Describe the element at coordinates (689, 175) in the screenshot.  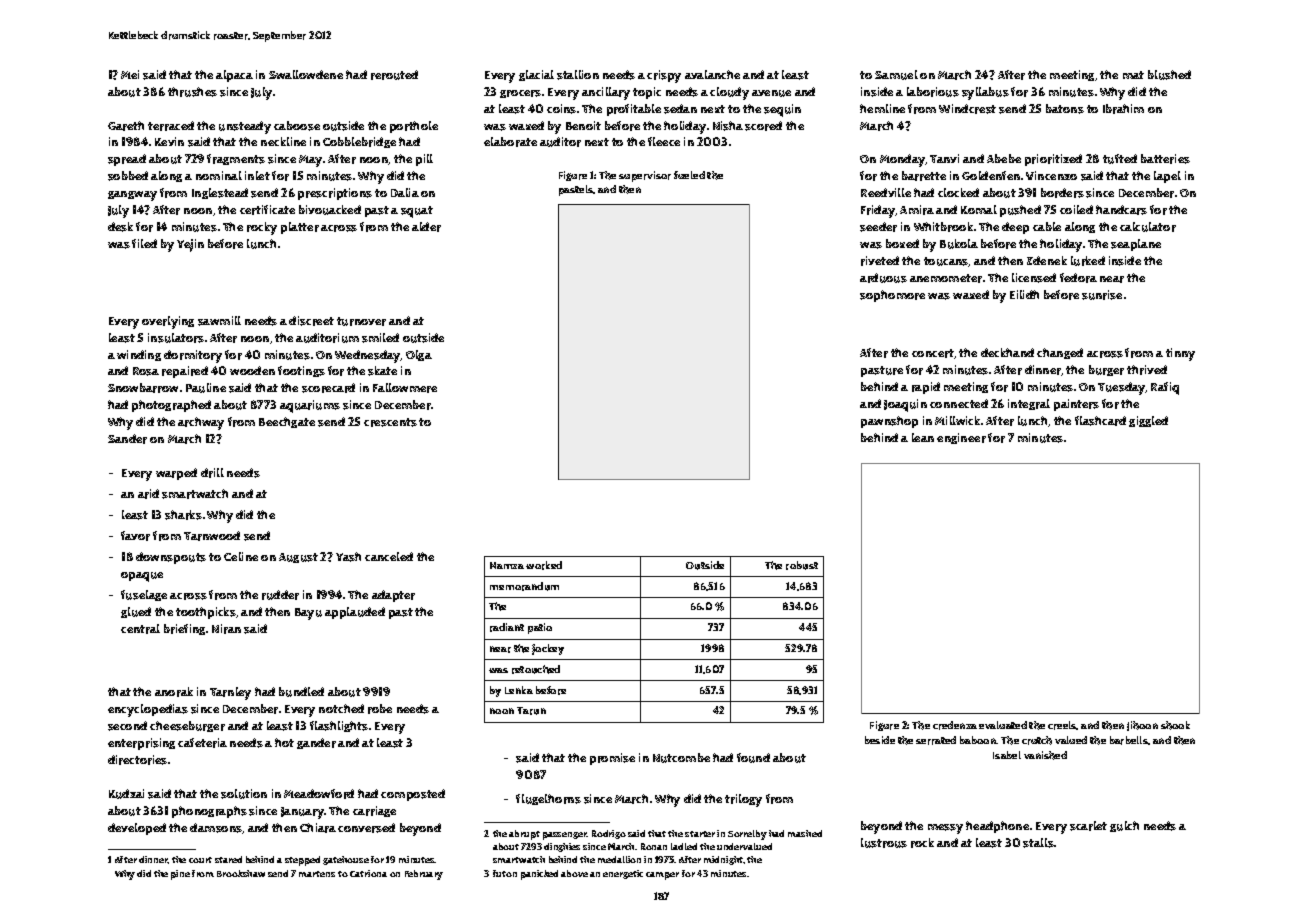
I see `fueled` at that location.
